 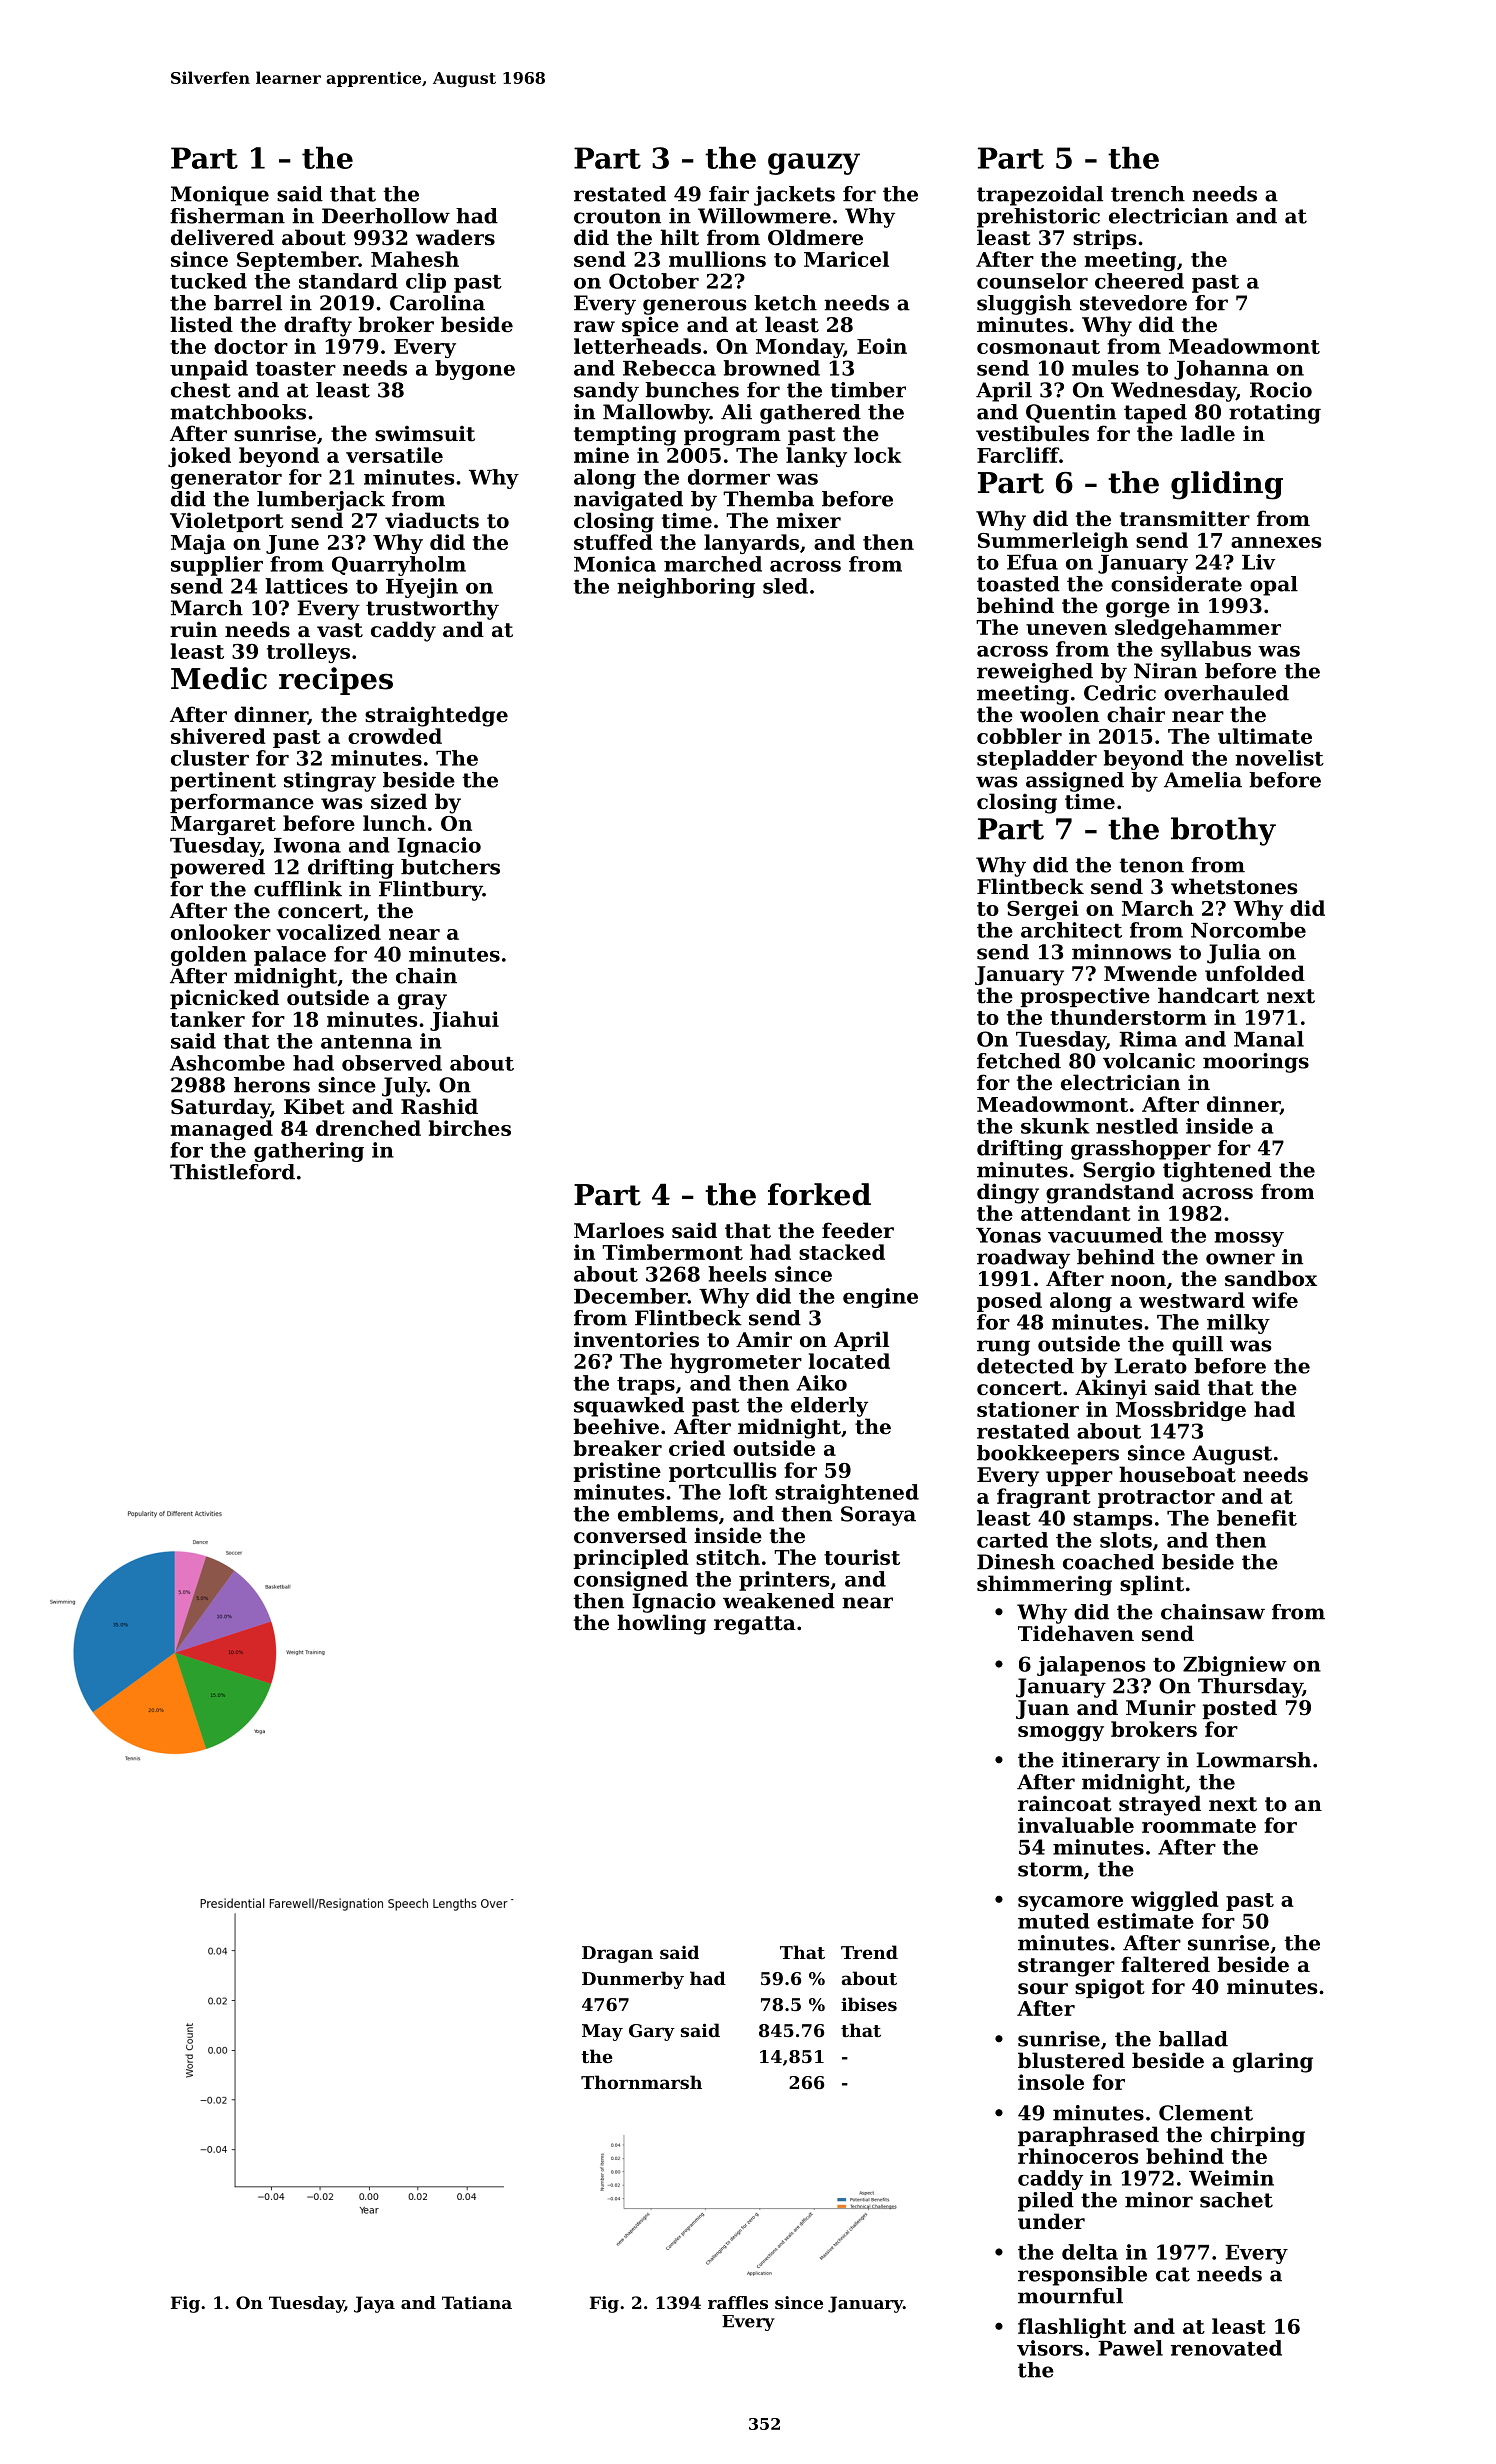 I want to click on crouton, so click(x=617, y=216).
